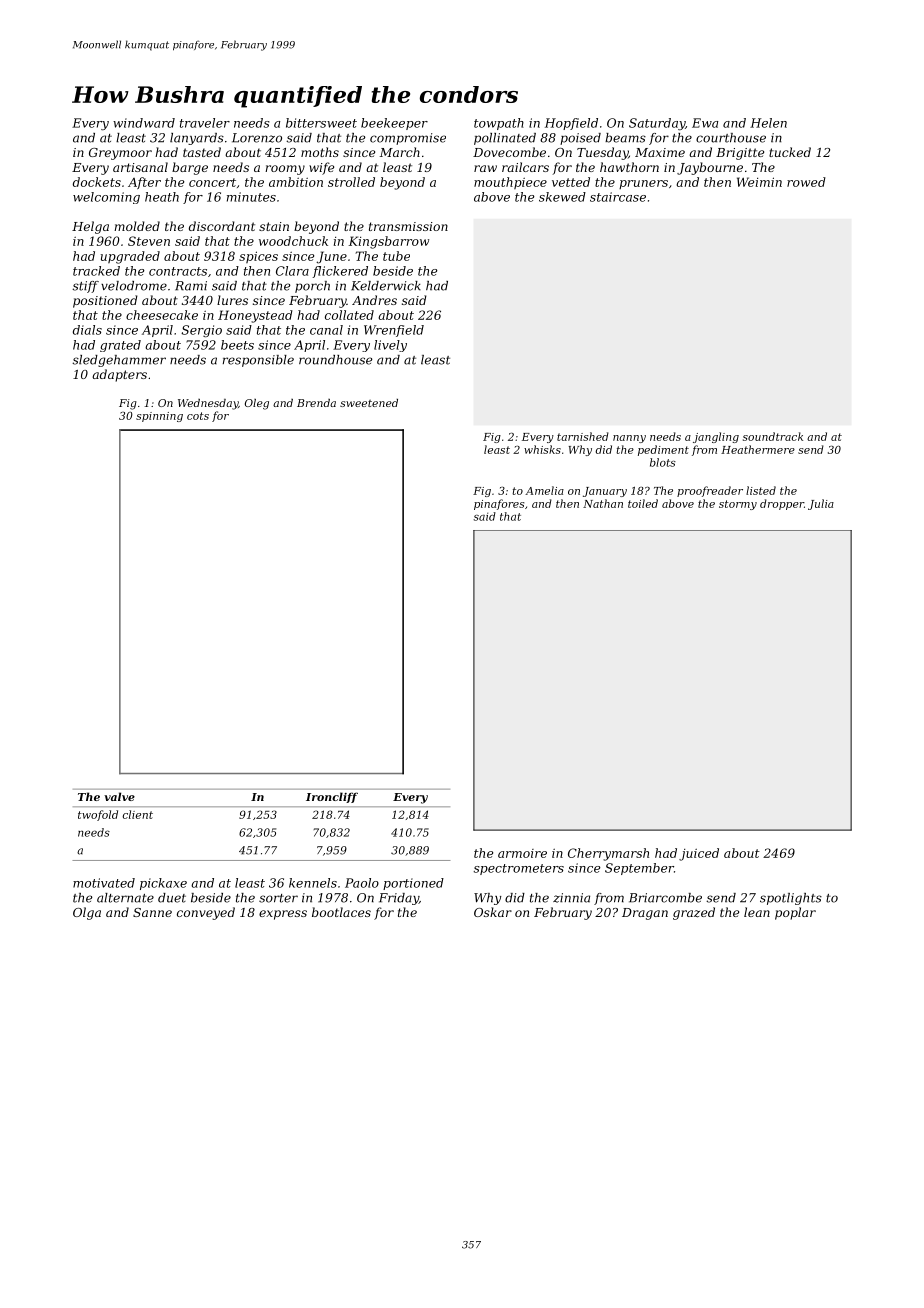  Describe the element at coordinates (198, 416) in the screenshot. I see `cots` at that location.
